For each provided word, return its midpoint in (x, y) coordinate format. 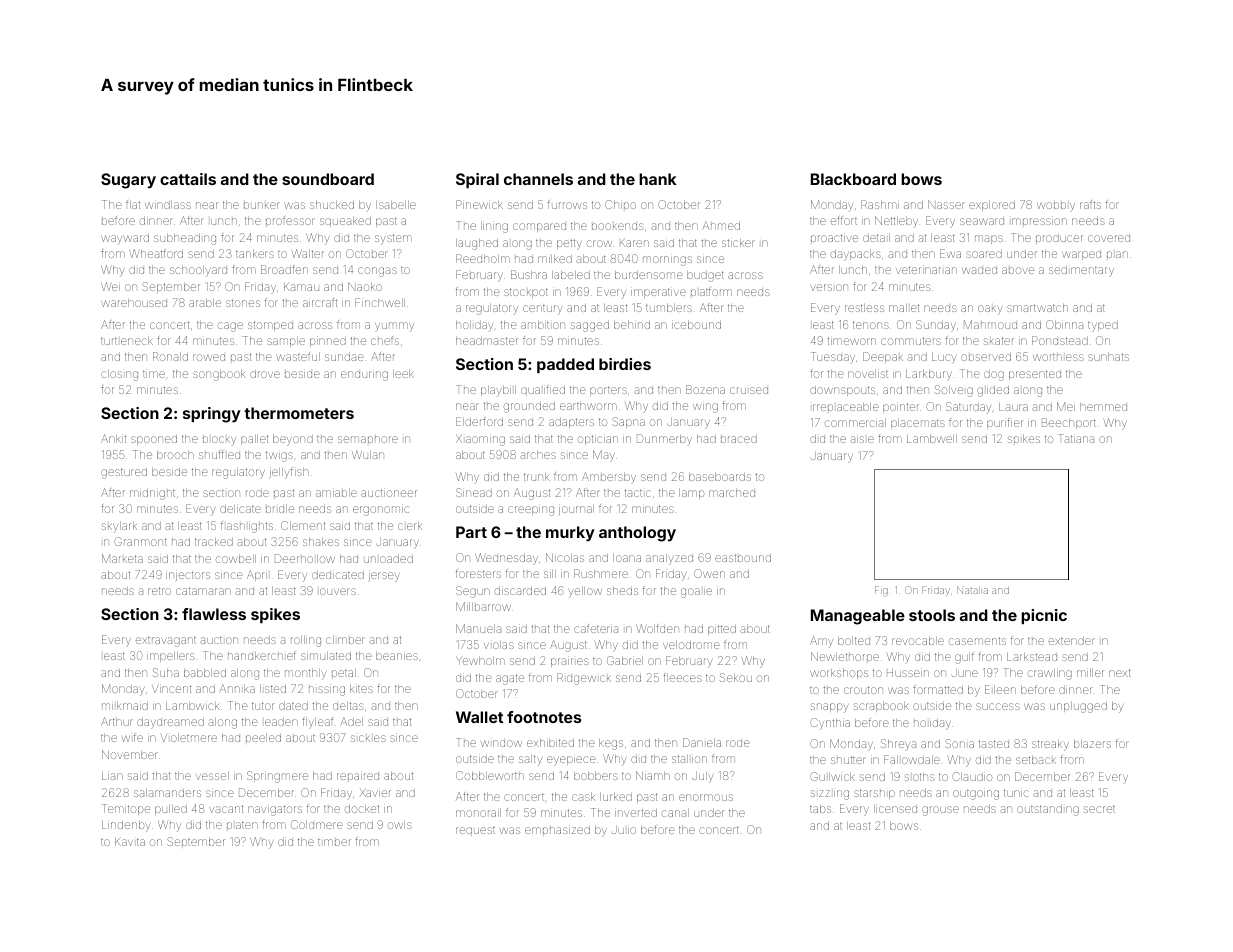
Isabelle (396, 205)
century (542, 310)
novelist (868, 374)
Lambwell (932, 439)
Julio (624, 830)
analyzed (669, 559)
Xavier (375, 792)
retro (159, 591)
